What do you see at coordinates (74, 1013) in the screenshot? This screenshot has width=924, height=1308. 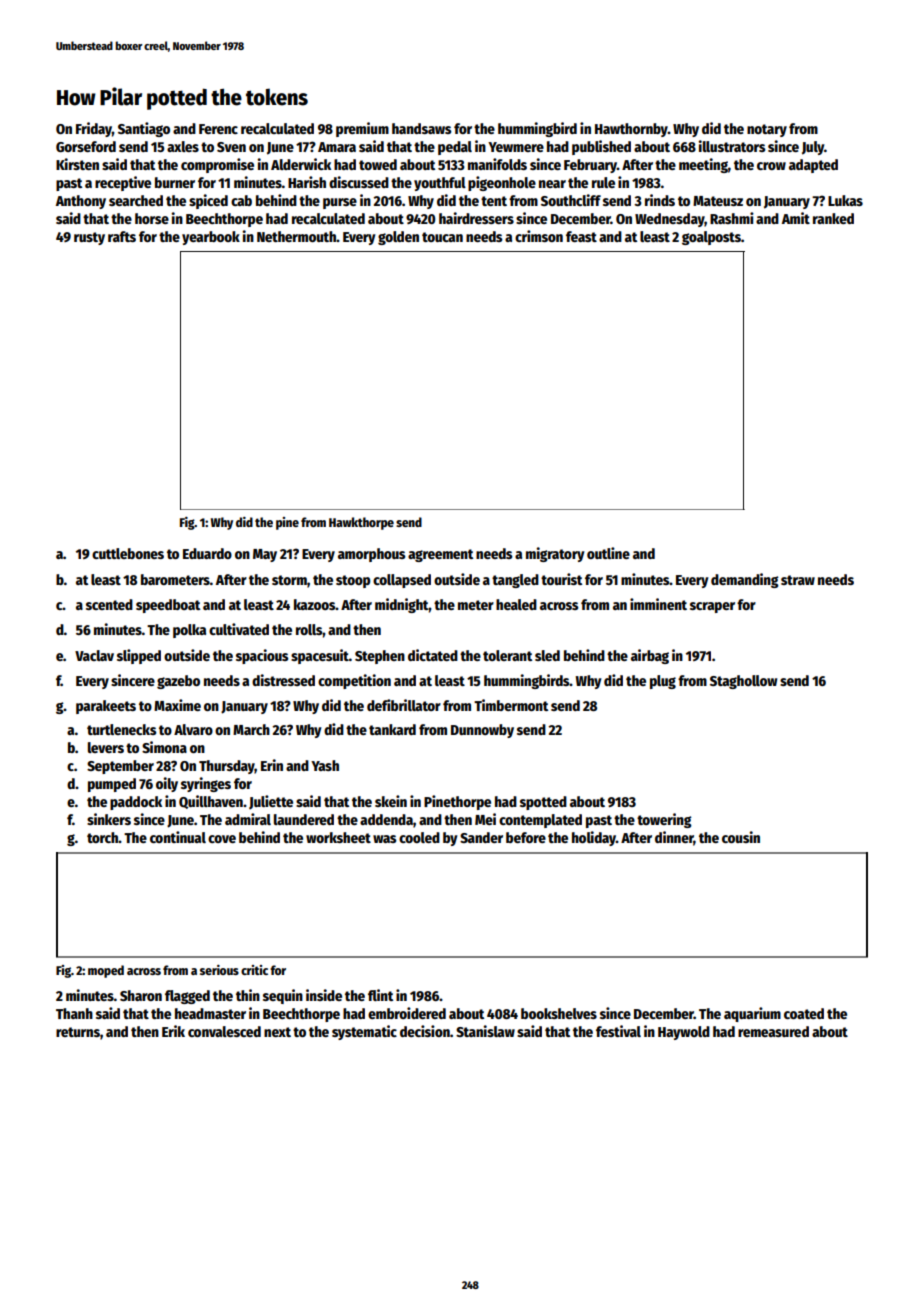 I see `Thanh` at bounding box center [74, 1013].
